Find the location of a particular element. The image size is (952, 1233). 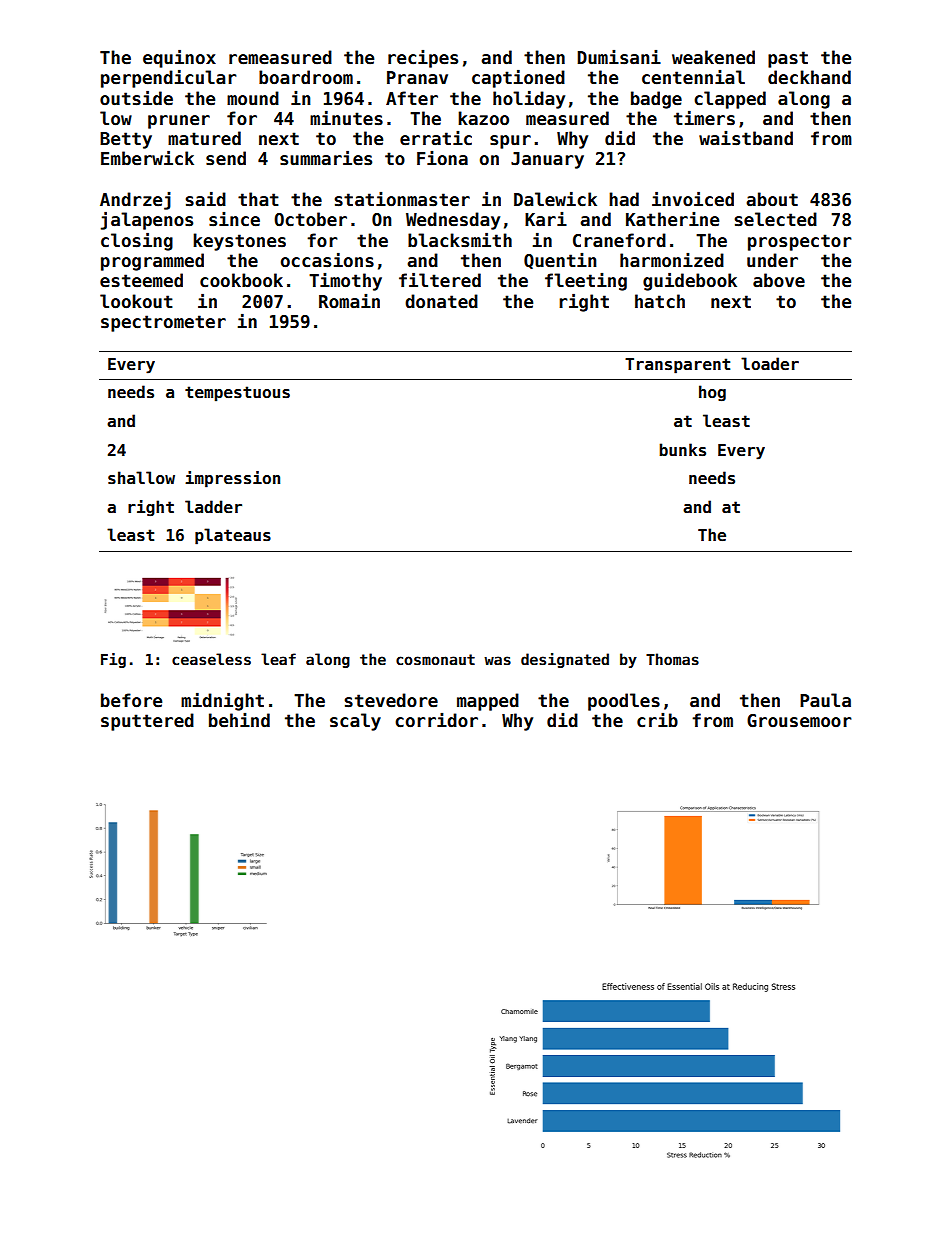

Kari is located at coordinates (546, 219).
